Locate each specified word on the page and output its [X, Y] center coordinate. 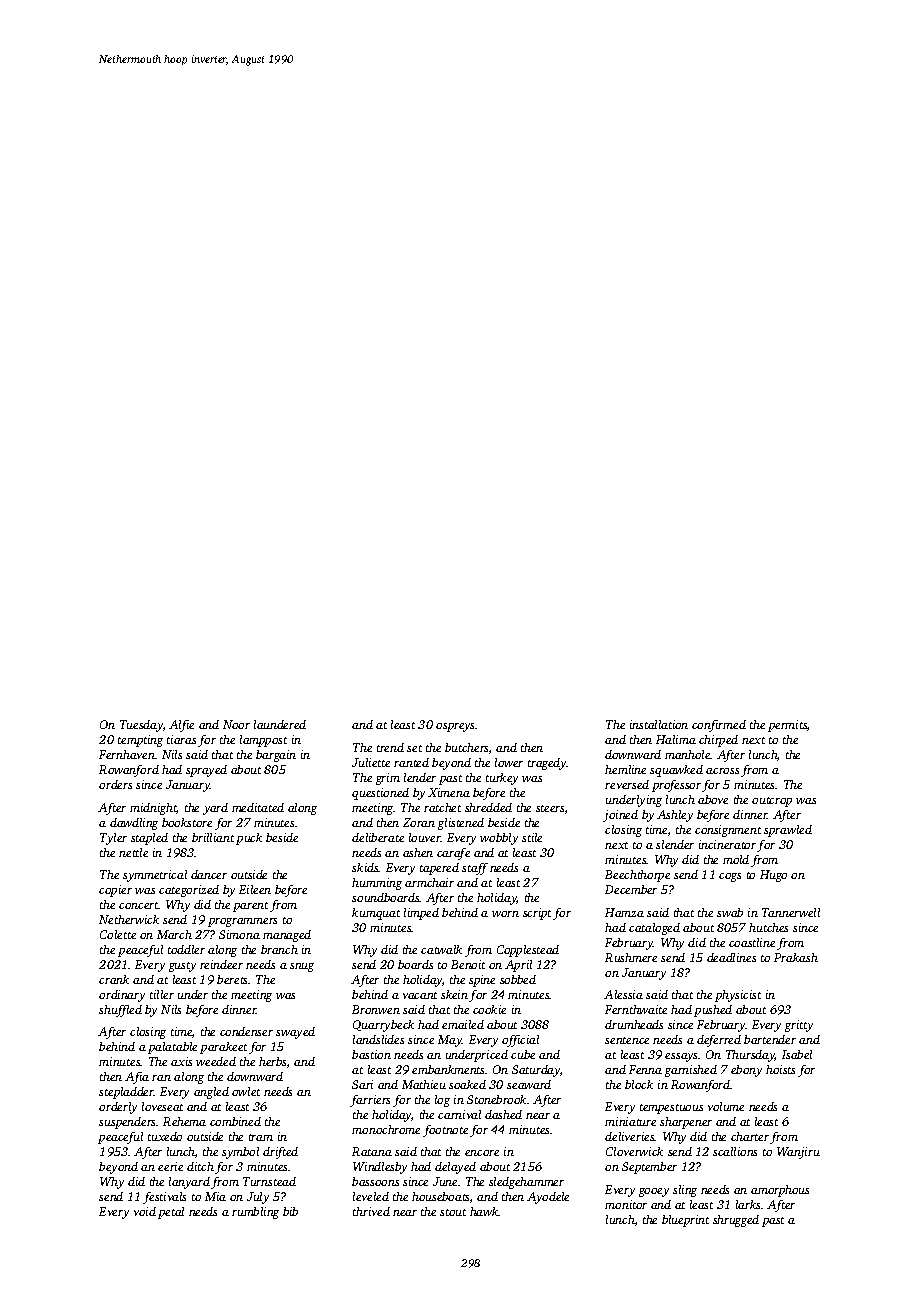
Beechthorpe [637, 876]
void [145, 1211]
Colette [118, 934]
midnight [153, 809]
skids [365, 867]
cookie [489, 1009]
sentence [627, 1040]
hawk [484, 1211]
